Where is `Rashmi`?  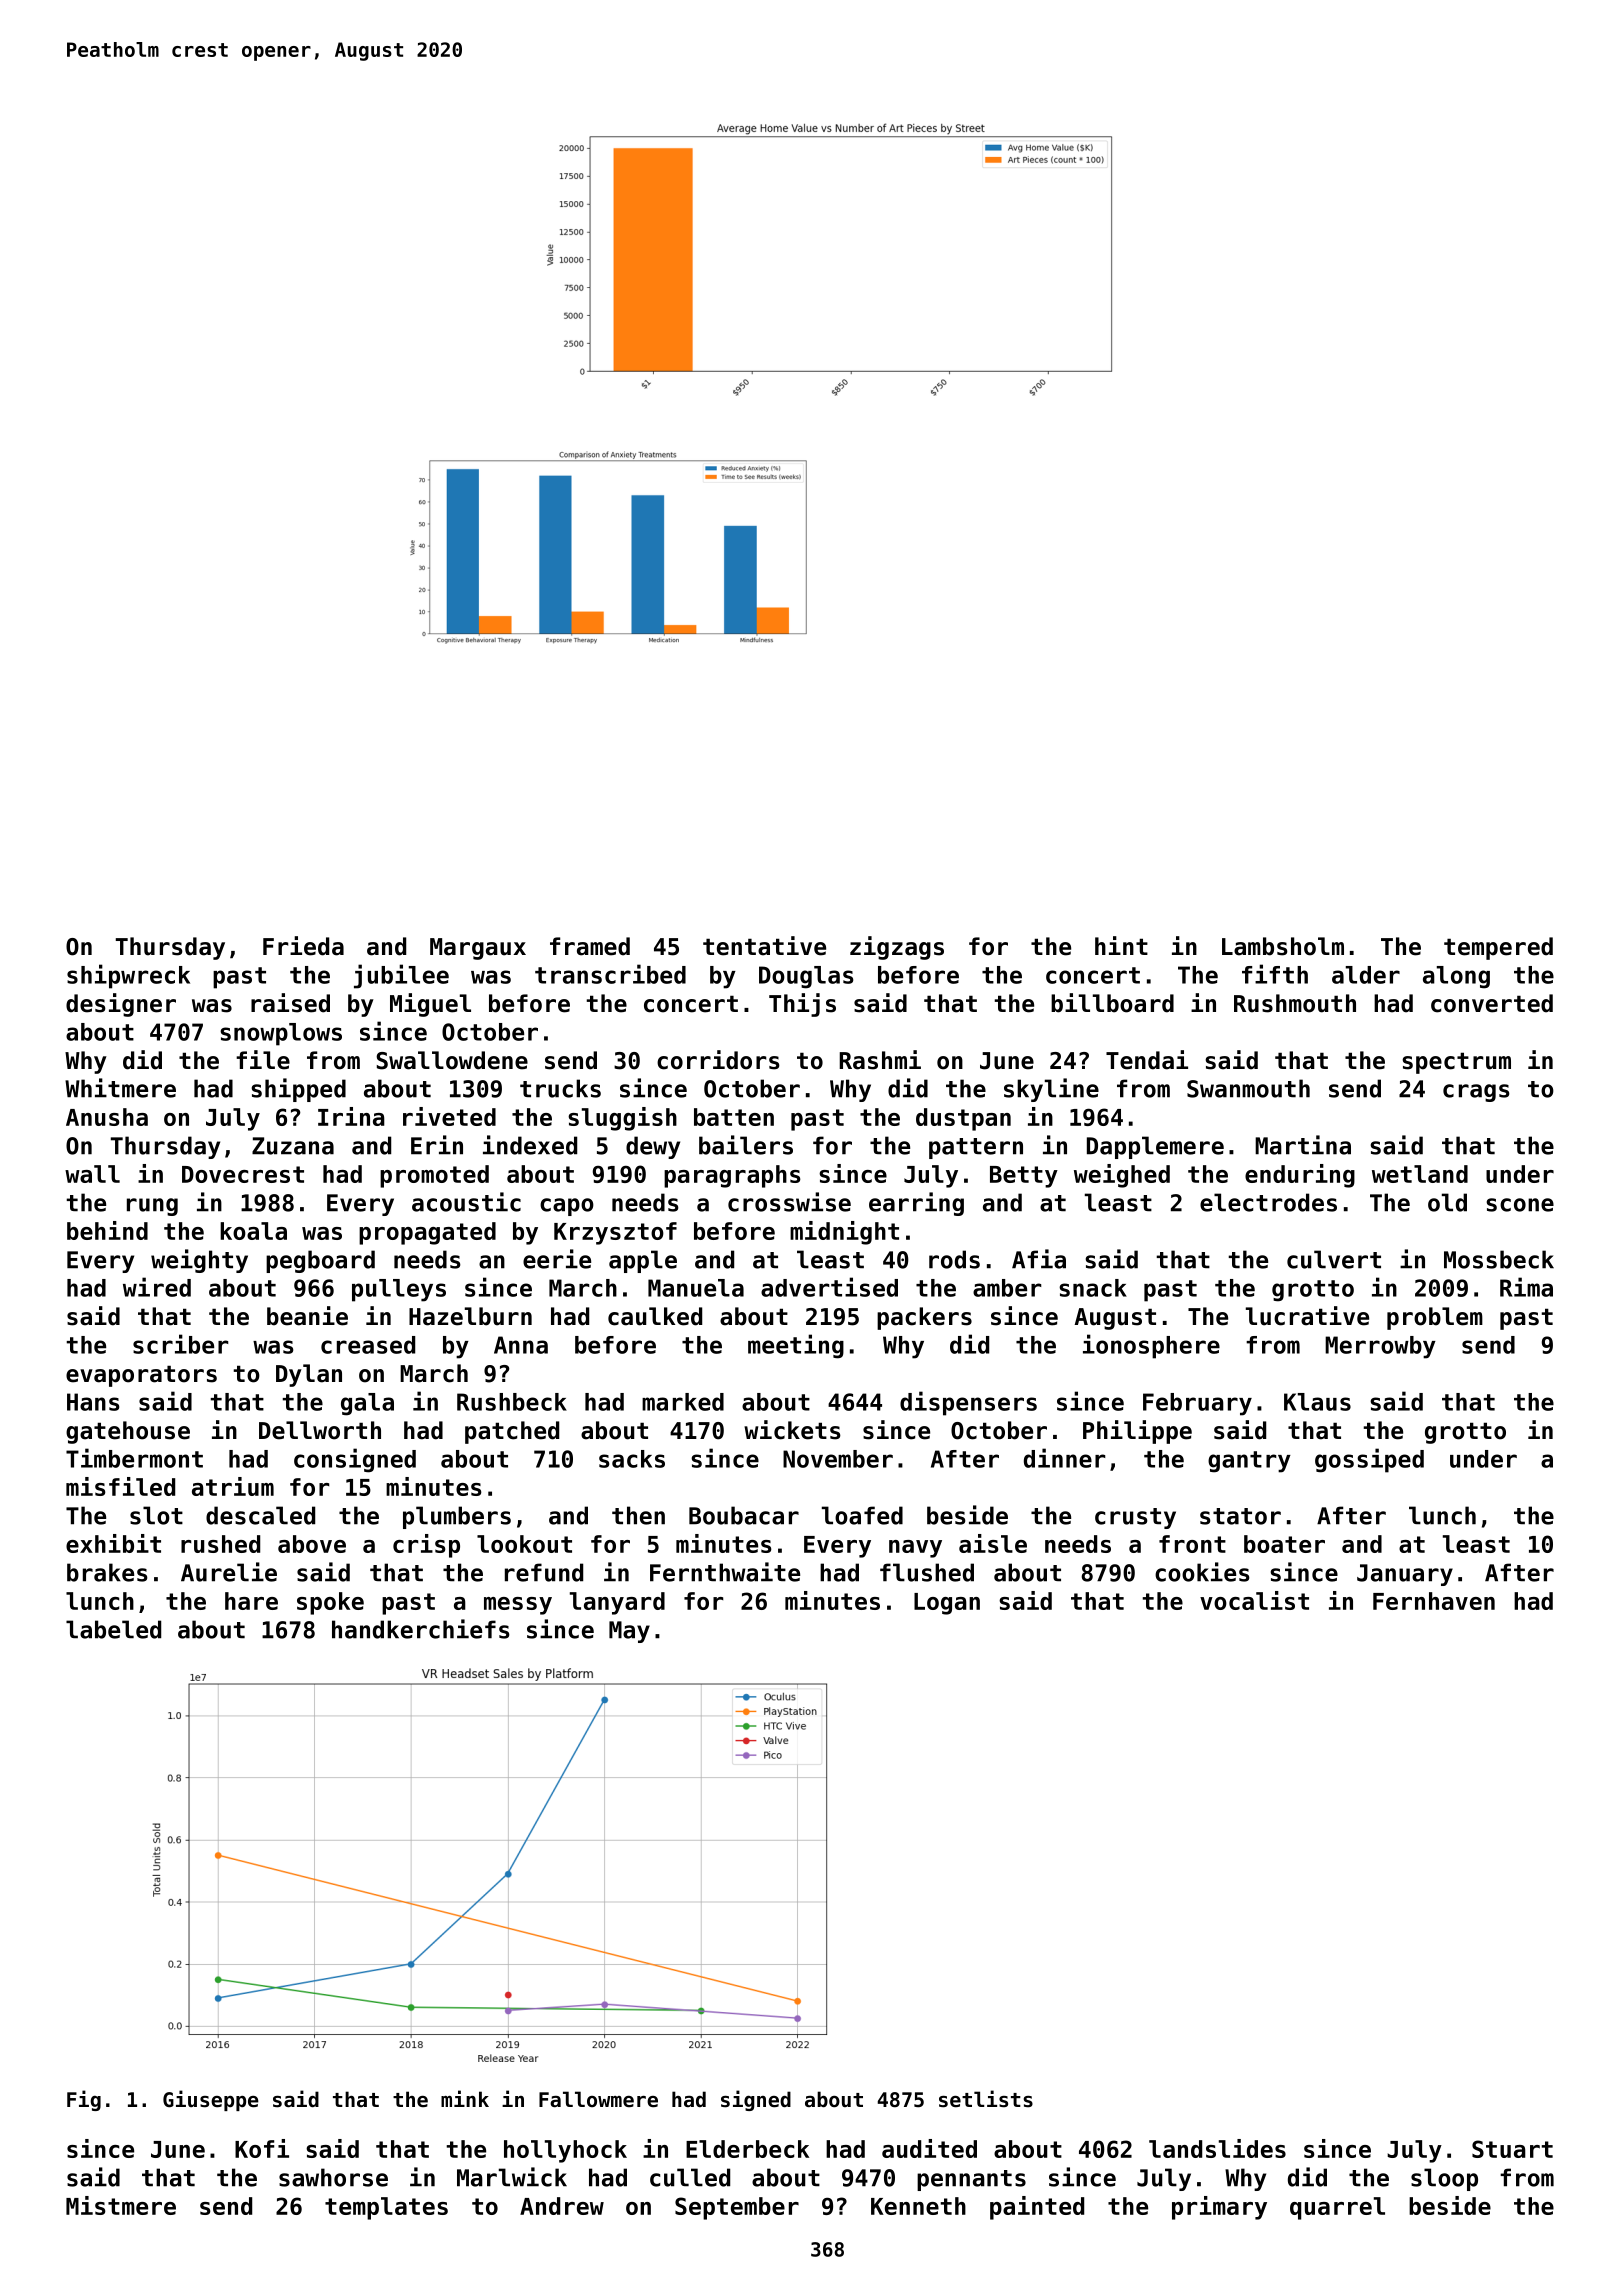 Rashmi is located at coordinates (880, 1060).
